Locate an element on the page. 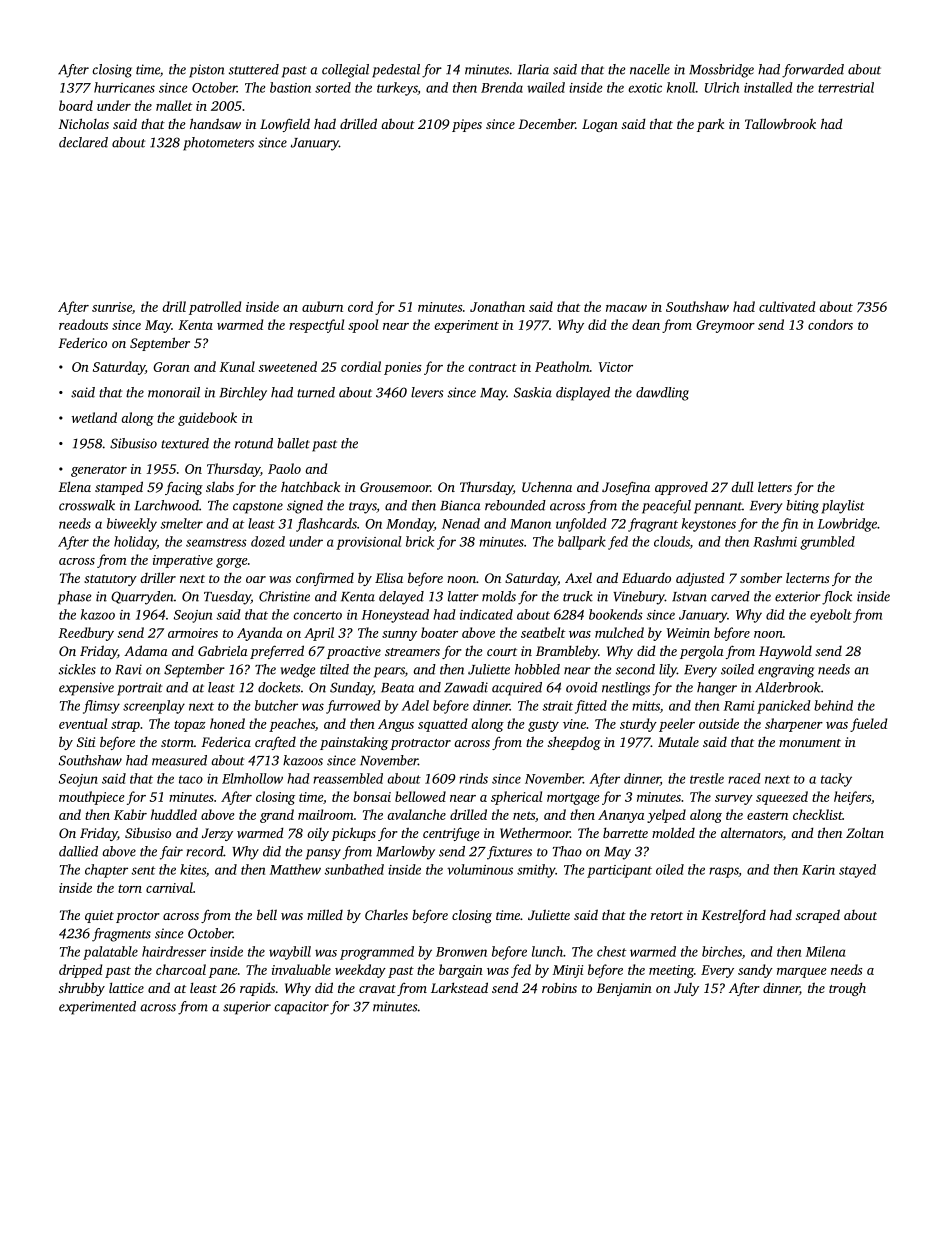 The image size is (952, 1233). hurricanes is located at coordinates (124, 87).
